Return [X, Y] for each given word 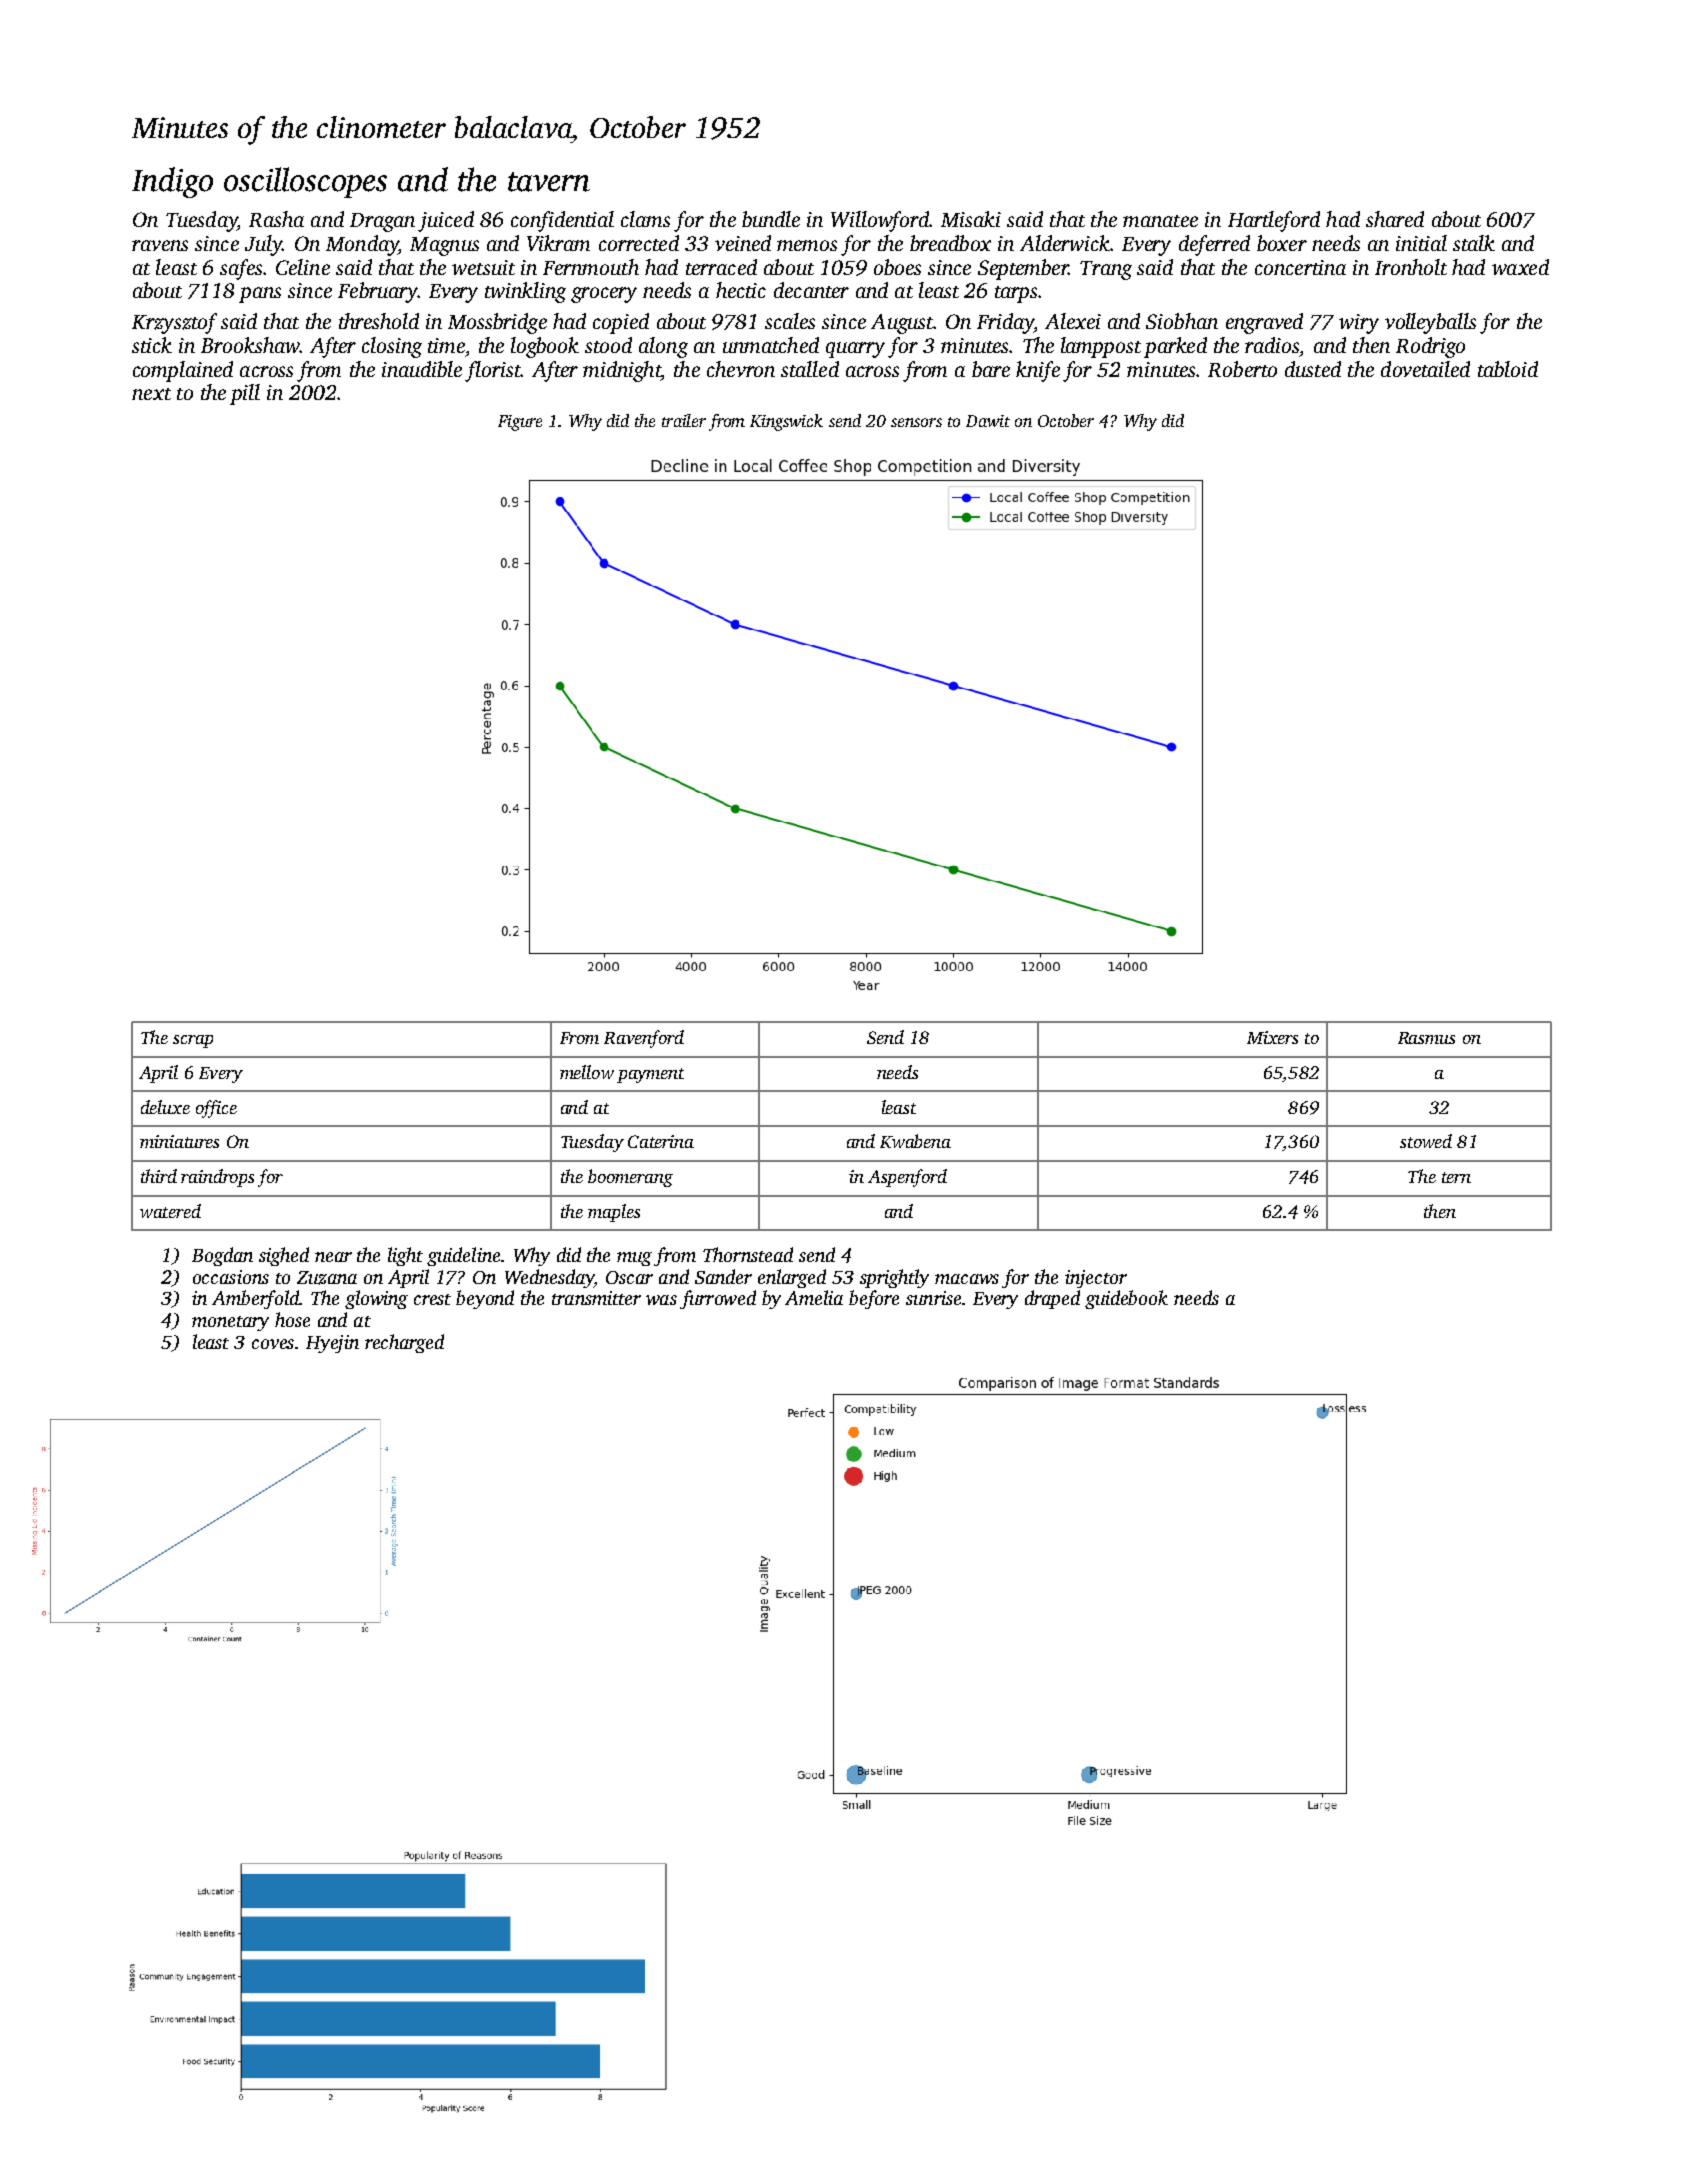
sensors [916, 422]
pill [245, 394]
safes [241, 269]
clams [645, 219]
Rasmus [1426, 1038]
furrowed [718, 1299]
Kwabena [915, 1141]
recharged [404, 1343]
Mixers [1272, 1037]
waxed [1520, 267]
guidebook [1126, 1299]
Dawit [988, 421]
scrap [193, 1041]
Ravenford [644, 1039]
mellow [587, 1072]
